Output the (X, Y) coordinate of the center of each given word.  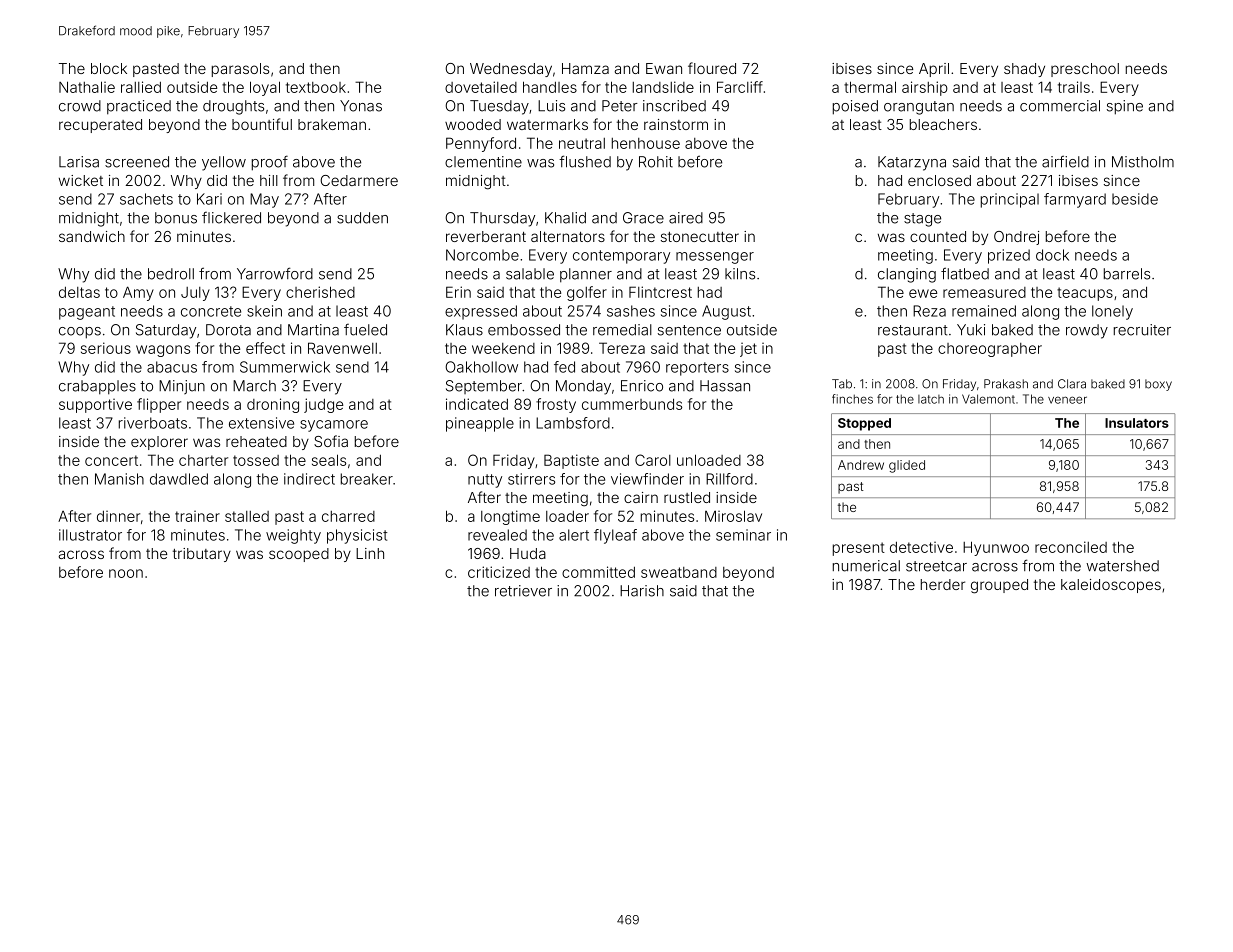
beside (1135, 199)
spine (1125, 107)
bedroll (171, 274)
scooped (299, 555)
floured (712, 68)
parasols (240, 70)
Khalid (565, 218)
